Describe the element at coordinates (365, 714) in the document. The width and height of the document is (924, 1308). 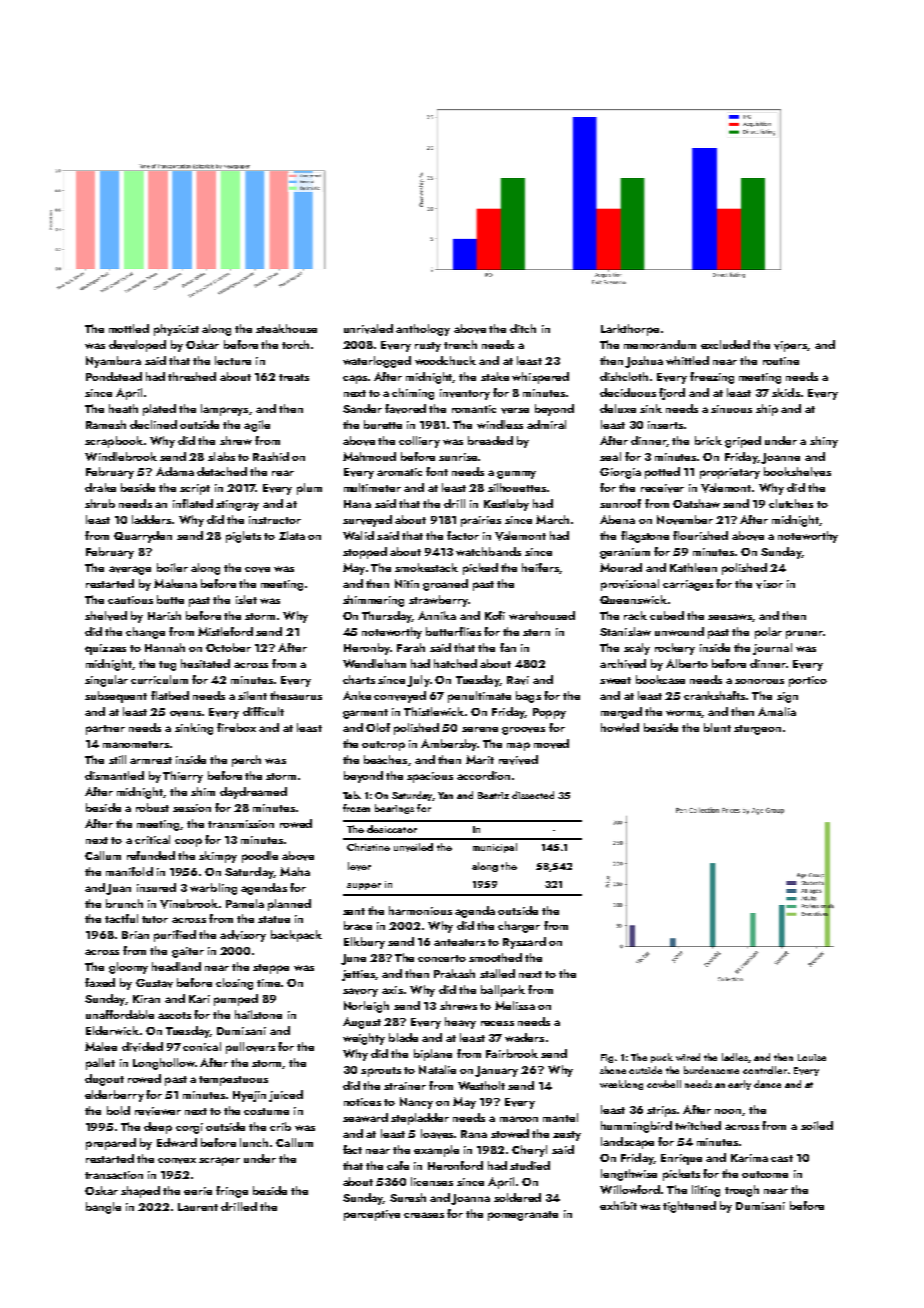
I see `garment` at that location.
